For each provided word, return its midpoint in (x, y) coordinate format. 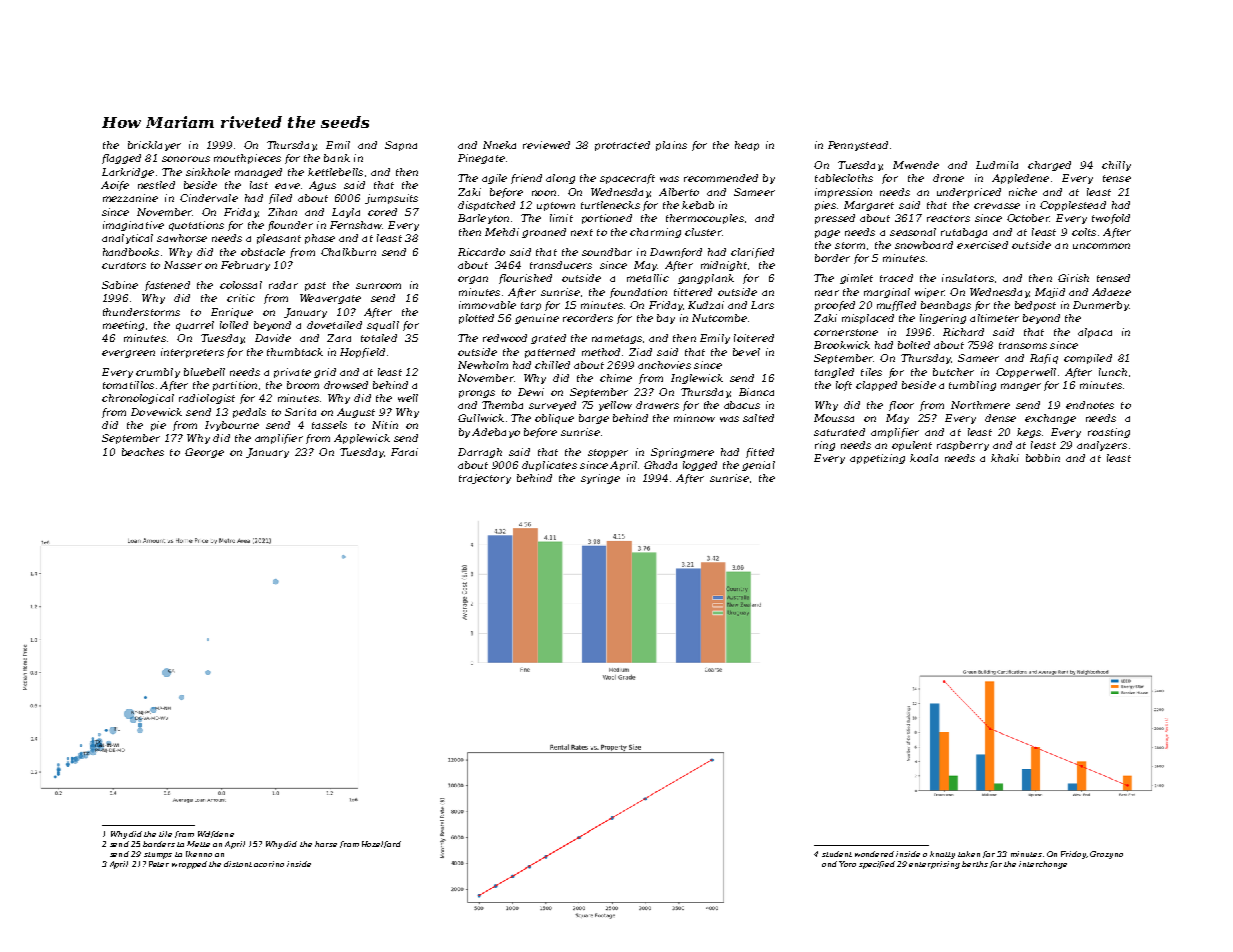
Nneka (499, 145)
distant (238, 864)
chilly (1116, 166)
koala (924, 458)
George (204, 453)
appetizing (877, 459)
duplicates (549, 466)
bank (337, 158)
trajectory (485, 479)
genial (758, 466)
